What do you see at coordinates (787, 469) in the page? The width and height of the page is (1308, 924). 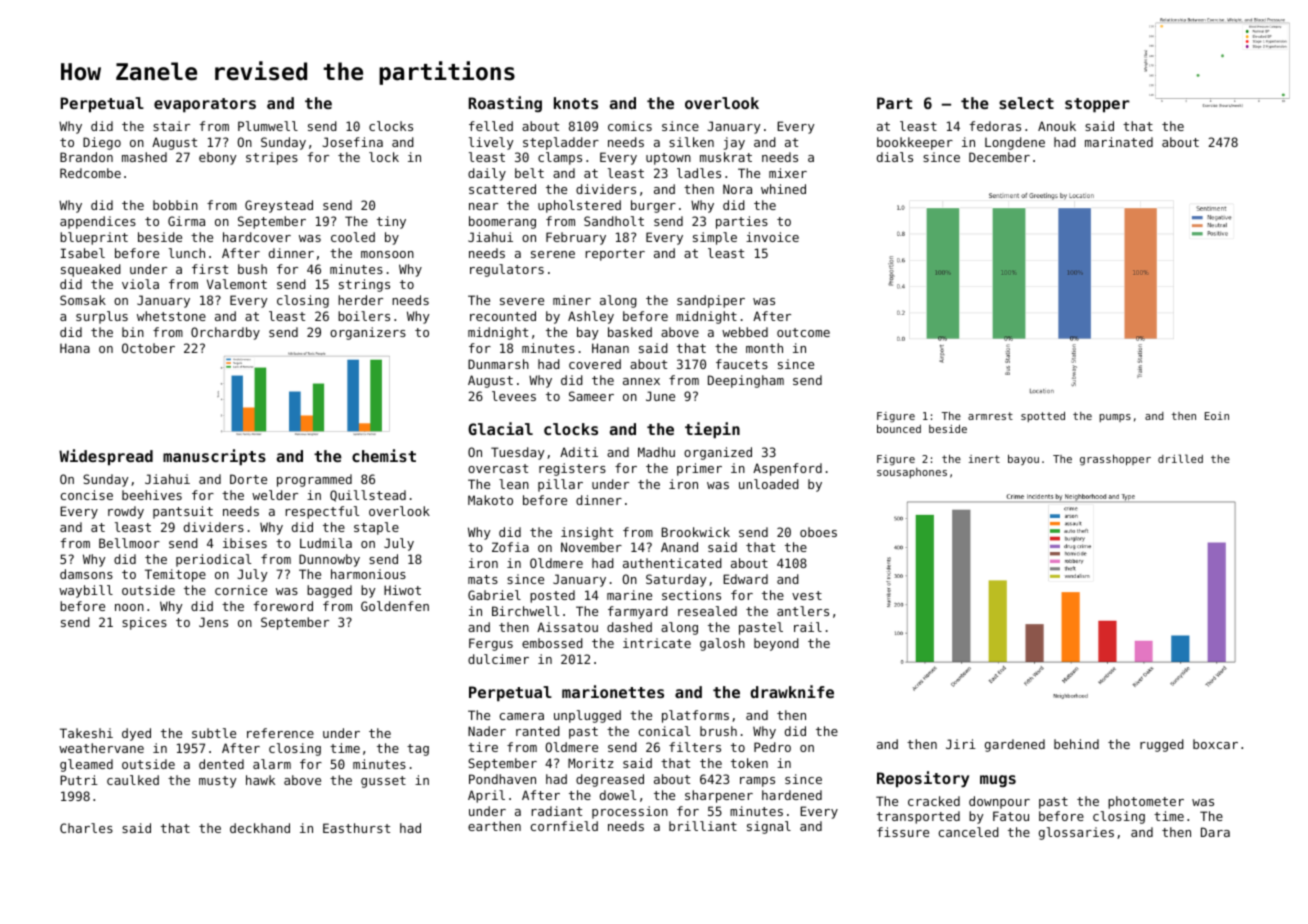 I see `Aspenford` at bounding box center [787, 469].
